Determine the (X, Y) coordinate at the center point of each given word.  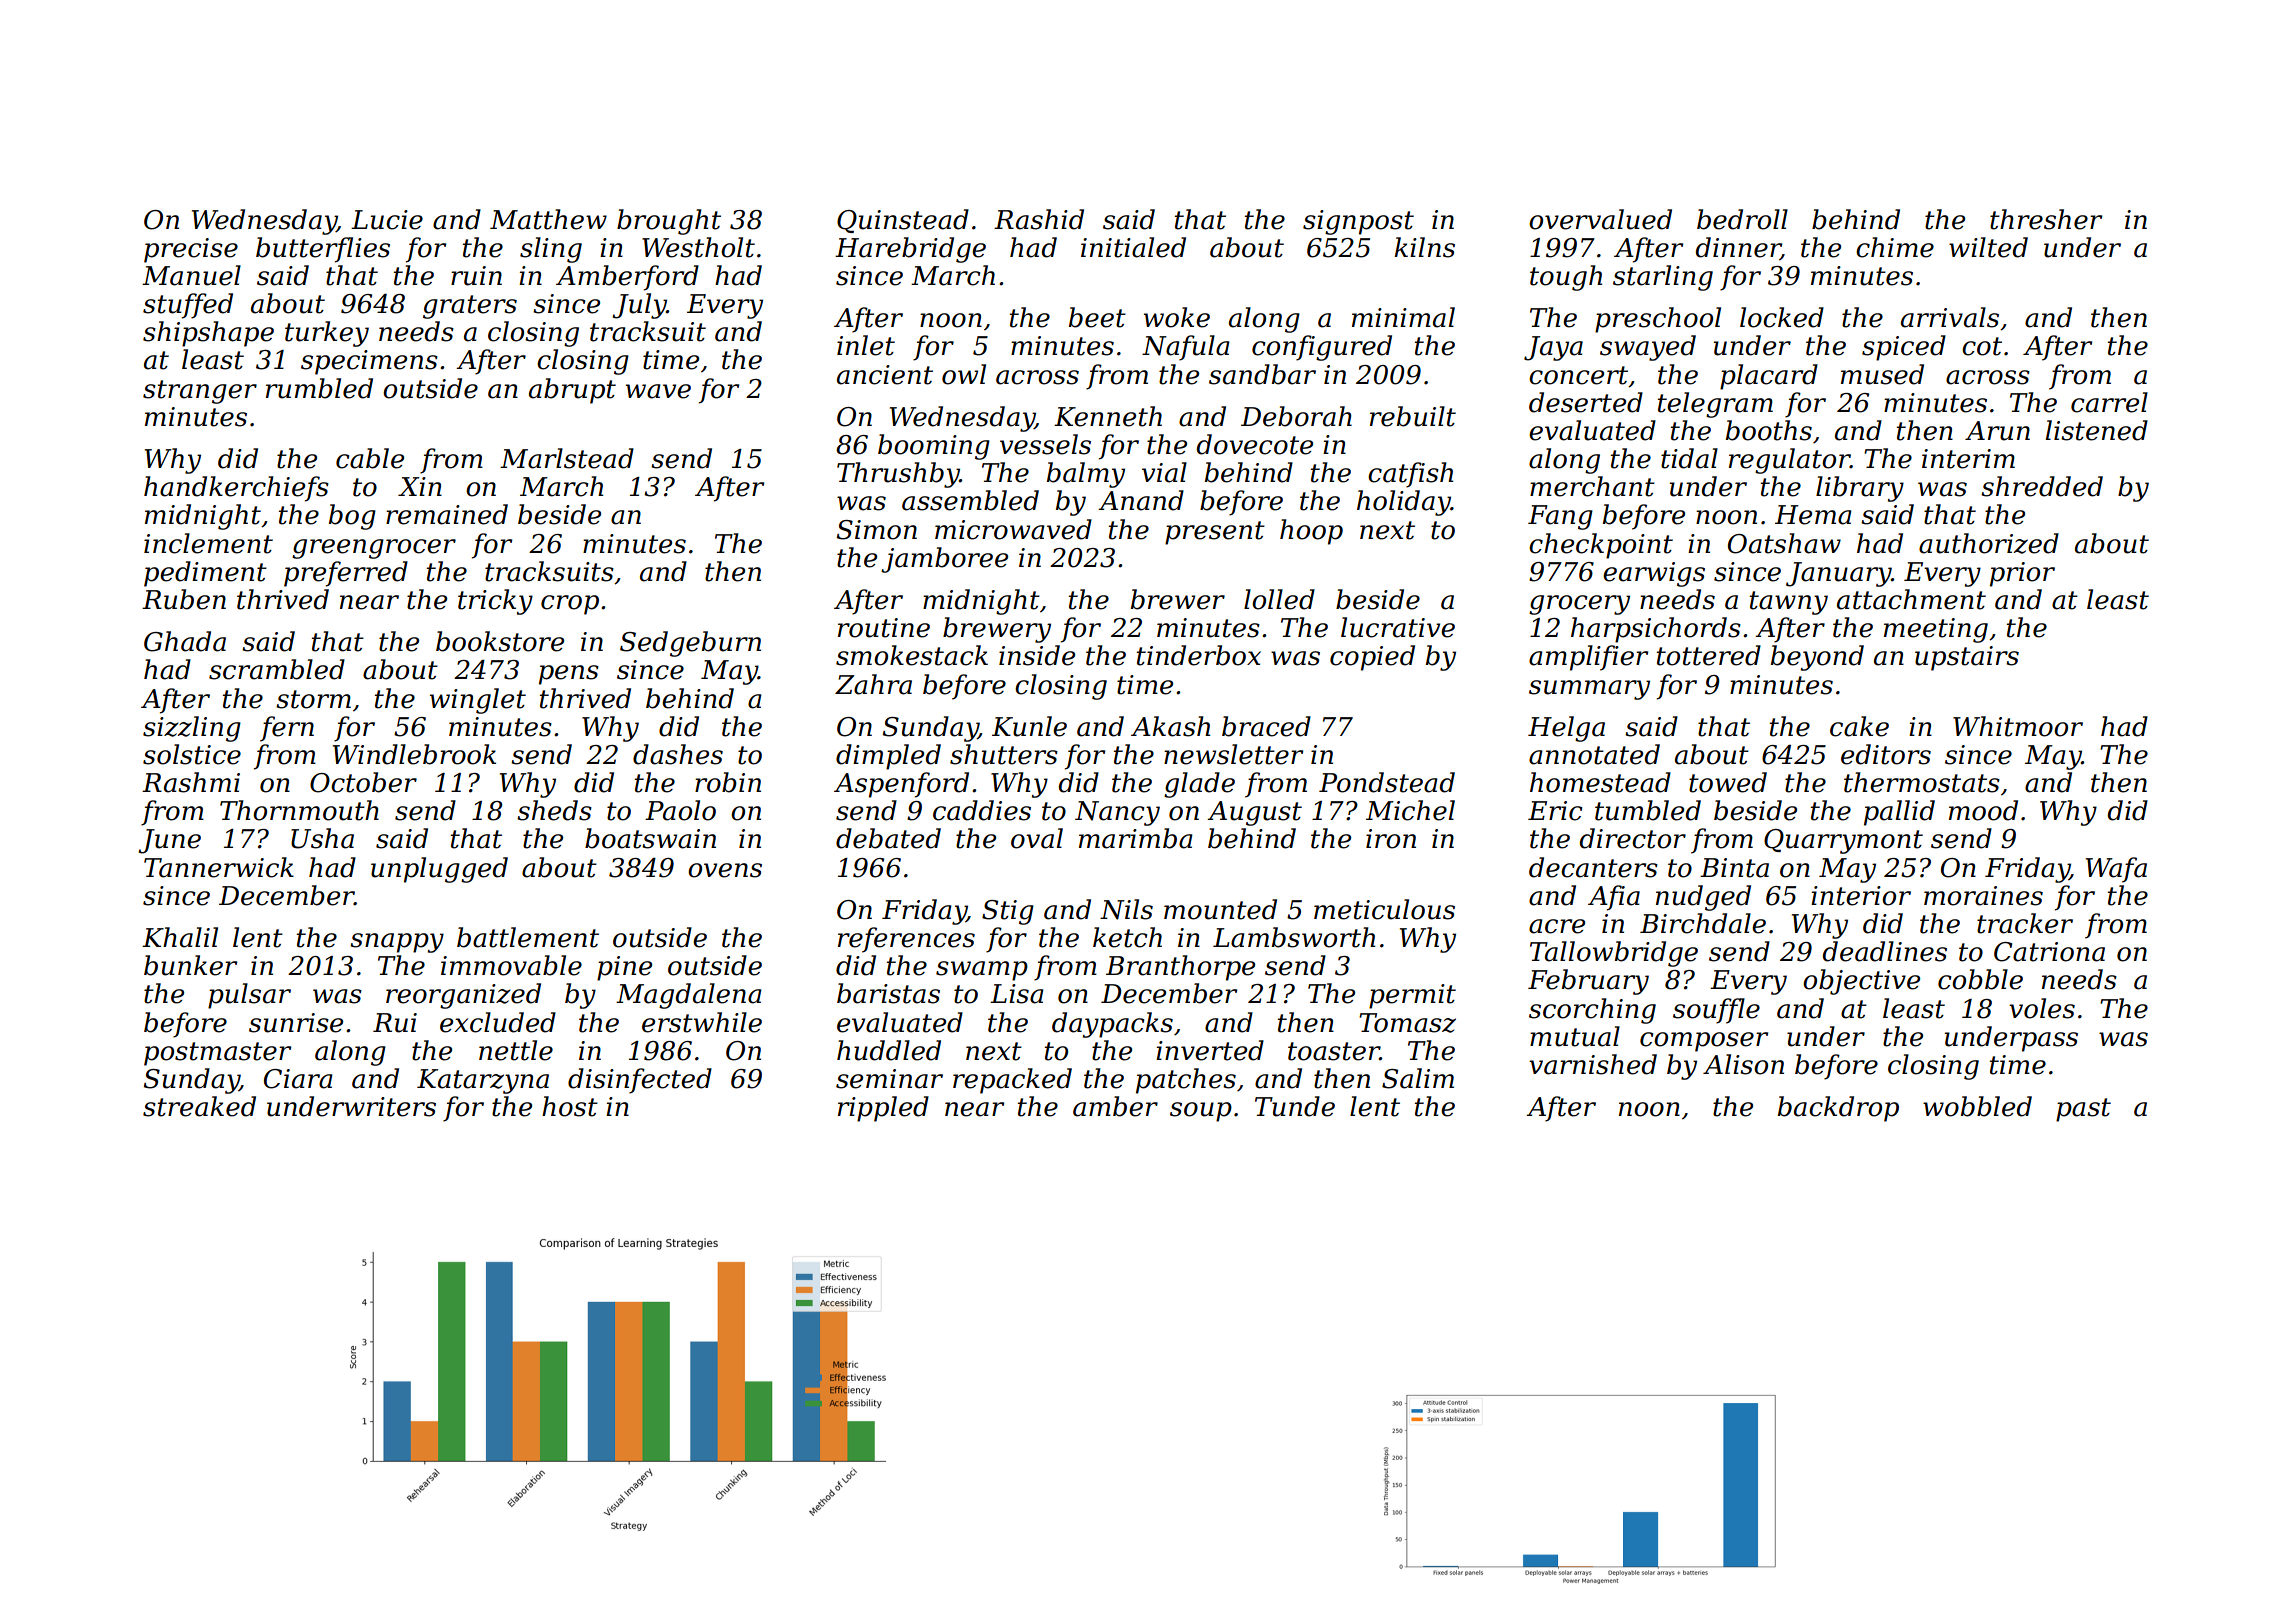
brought (669, 222)
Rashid (1039, 219)
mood (1983, 810)
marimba (1136, 838)
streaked (199, 1106)
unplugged (439, 870)
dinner (1738, 248)
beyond (1817, 658)
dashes (678, 754)
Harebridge (910, 250)
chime (1895, 247)
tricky (495, 602)
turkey (327, 334)
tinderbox (1199, 655)
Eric (1555, 811)
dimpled (888, 757)
